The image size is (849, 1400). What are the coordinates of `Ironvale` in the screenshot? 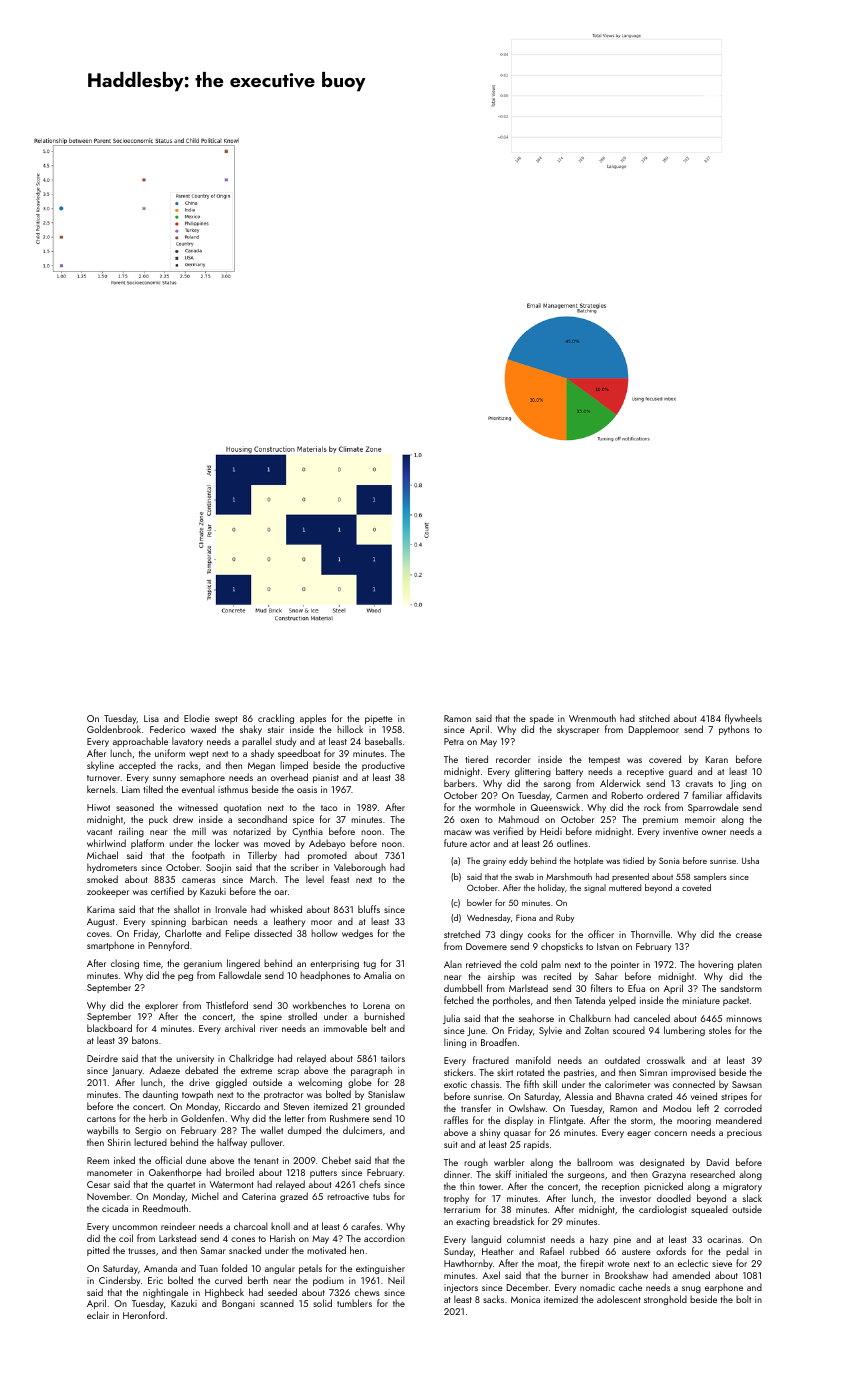 It's located at (231, 909).
